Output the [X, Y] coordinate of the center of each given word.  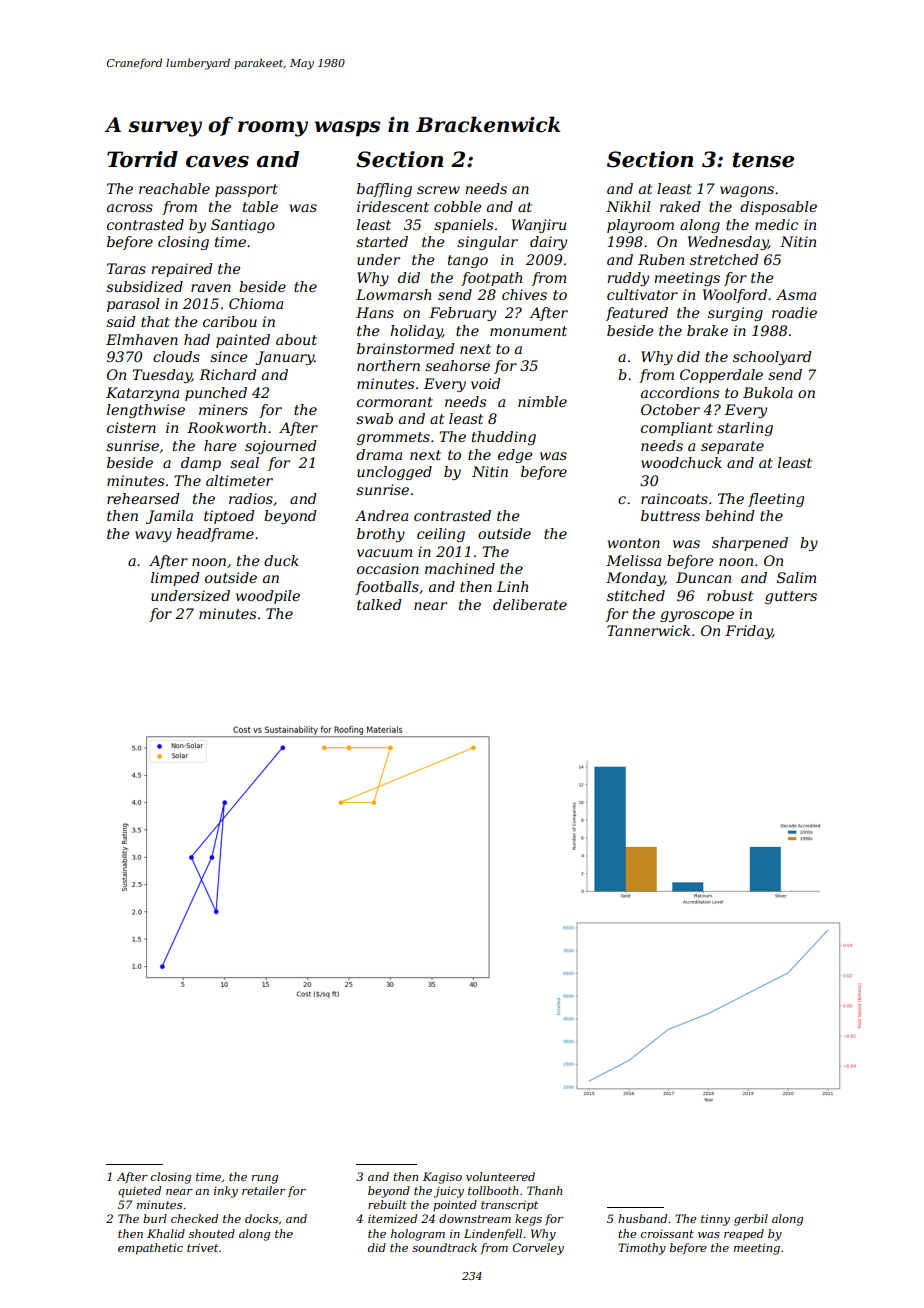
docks [261, 1218]
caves [217, 162]
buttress [670, 515]
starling [745, 429]
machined [460, 568]
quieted [139, 1192]
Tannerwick [648, 630]
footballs [387, 588]
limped [175, 579]
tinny [715, 1220]
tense [763, 160]
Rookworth [226, 427]
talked [379, 604]
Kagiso [442, 1178]
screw [438, 190]
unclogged [394, 473]
